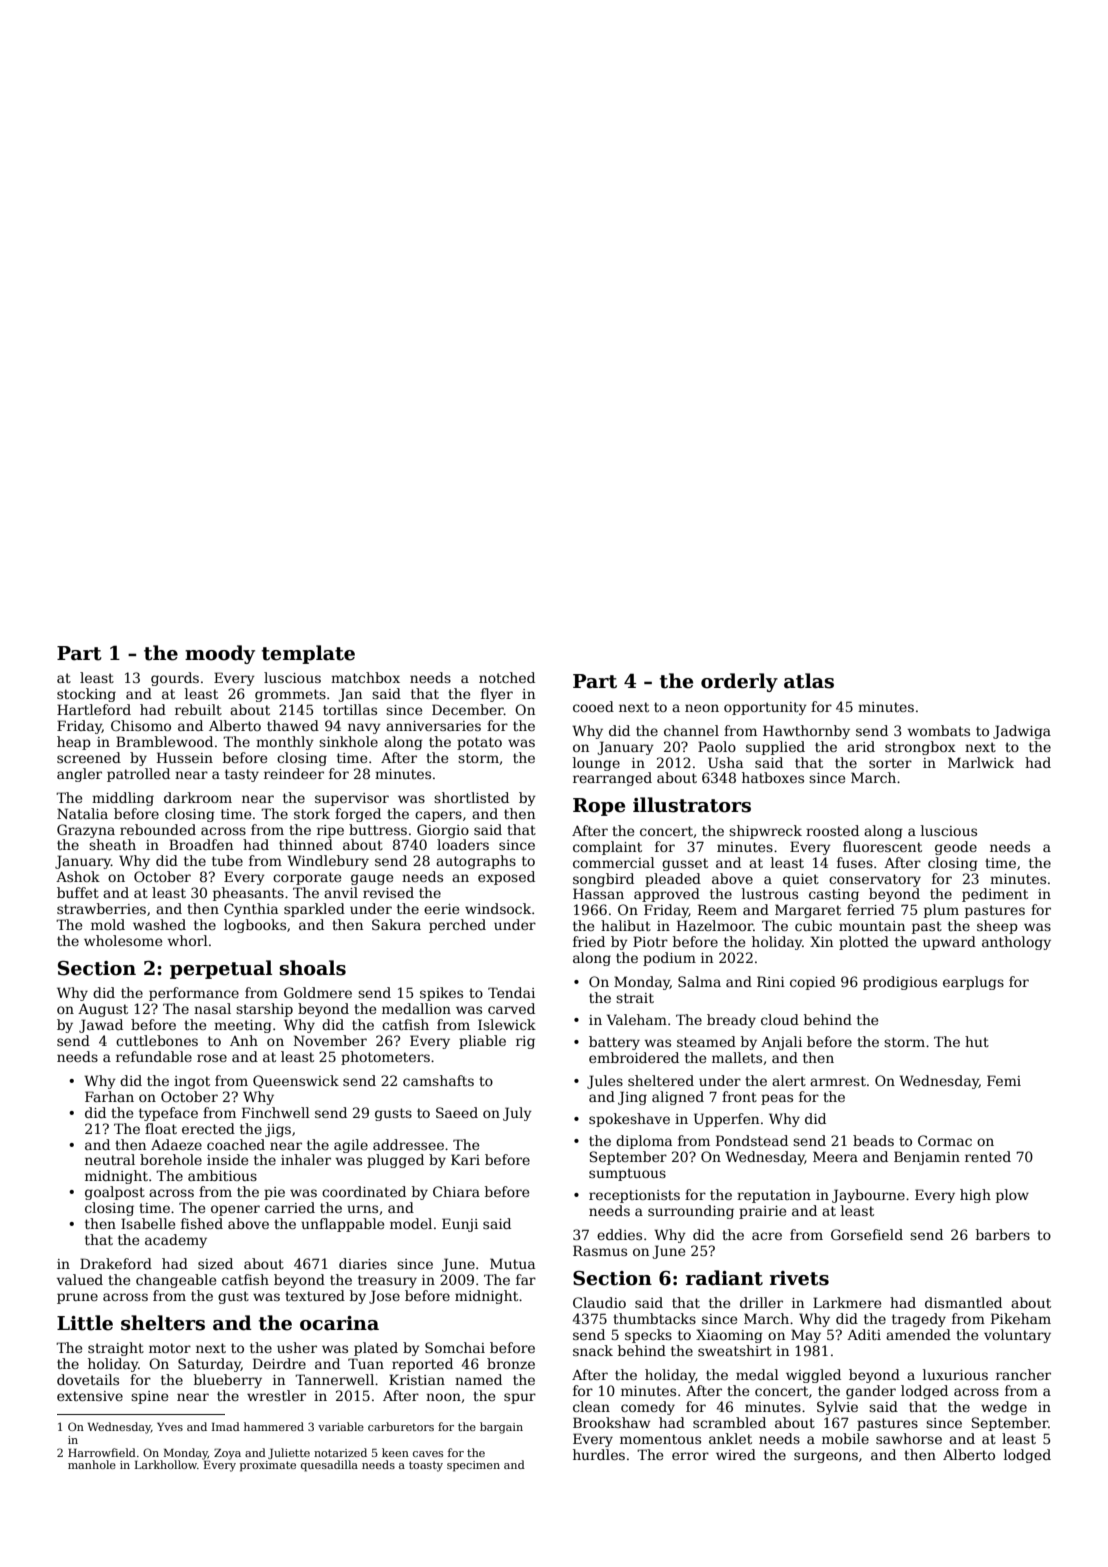  I want to click on Jadwiga, so click(1022, 732).
